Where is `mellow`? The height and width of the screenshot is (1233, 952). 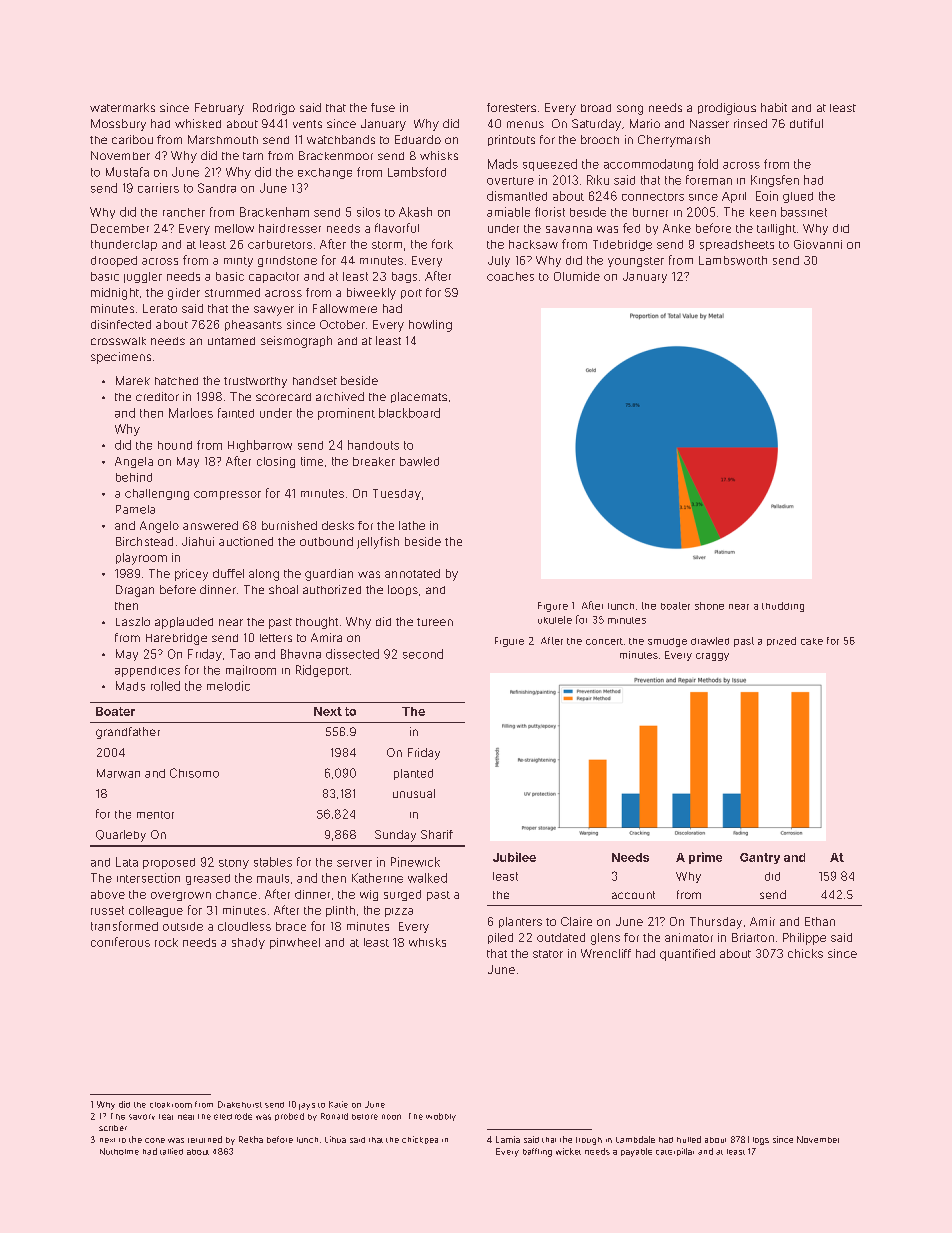
mellow is located at coordinates (234, 228).
